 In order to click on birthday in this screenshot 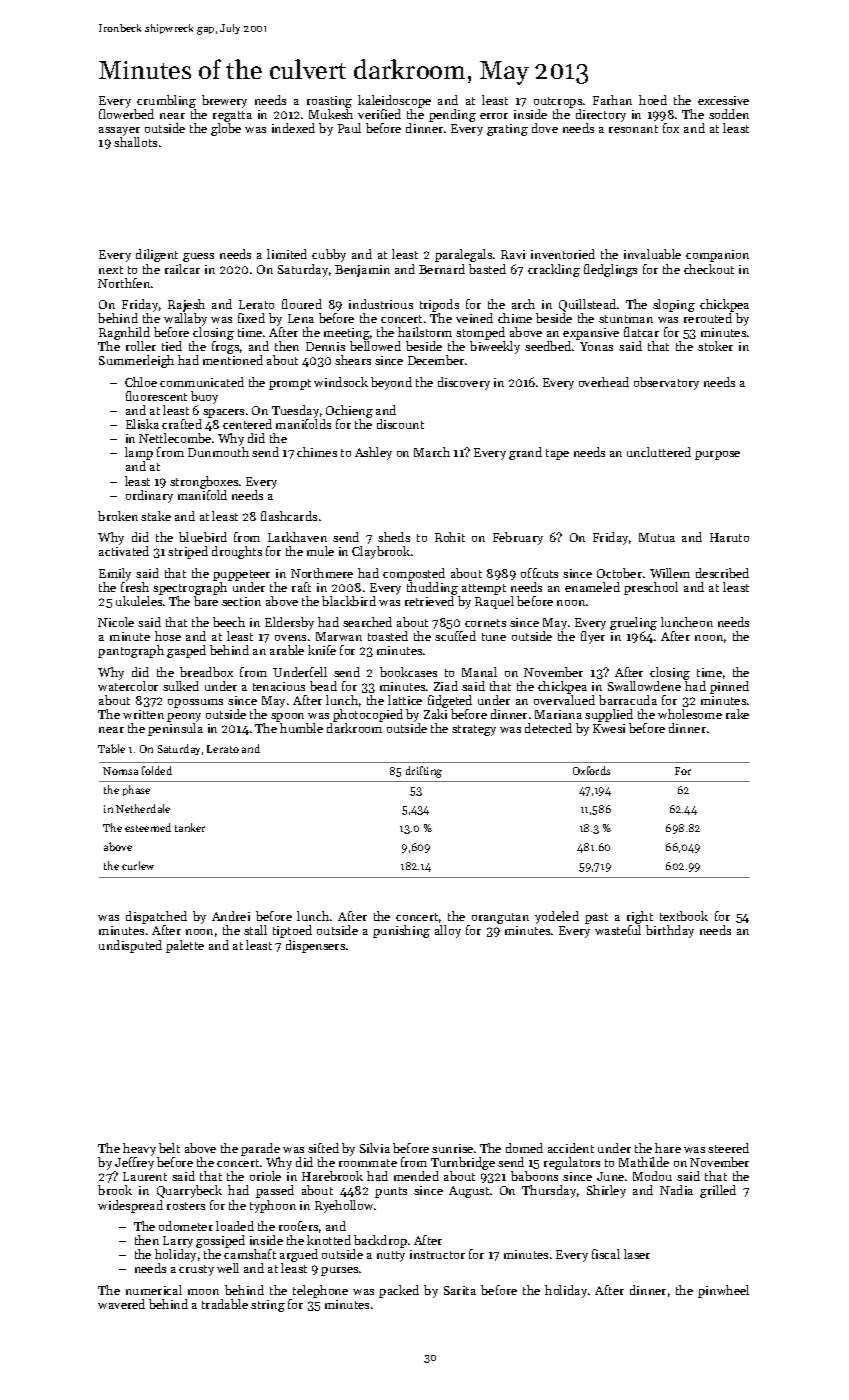, I will do `click(670, 931)`.
